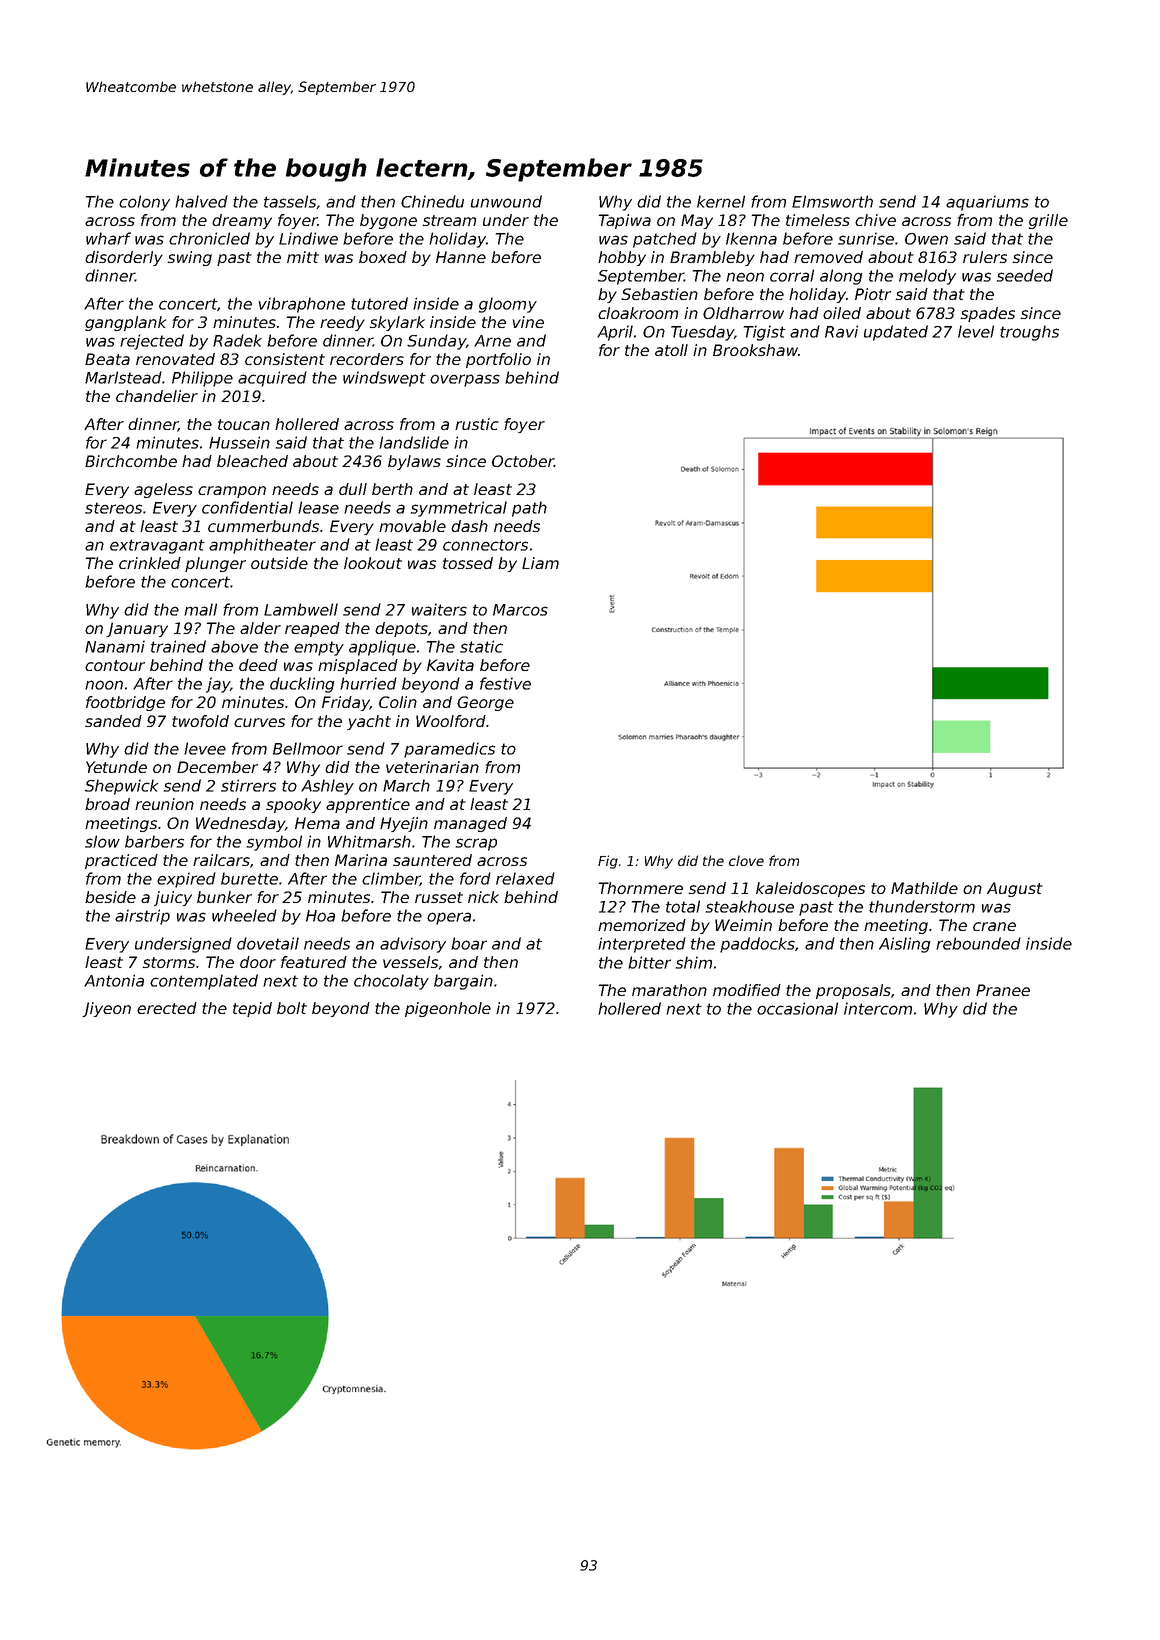  I want to click on Lambwell, so click(301, 609).
